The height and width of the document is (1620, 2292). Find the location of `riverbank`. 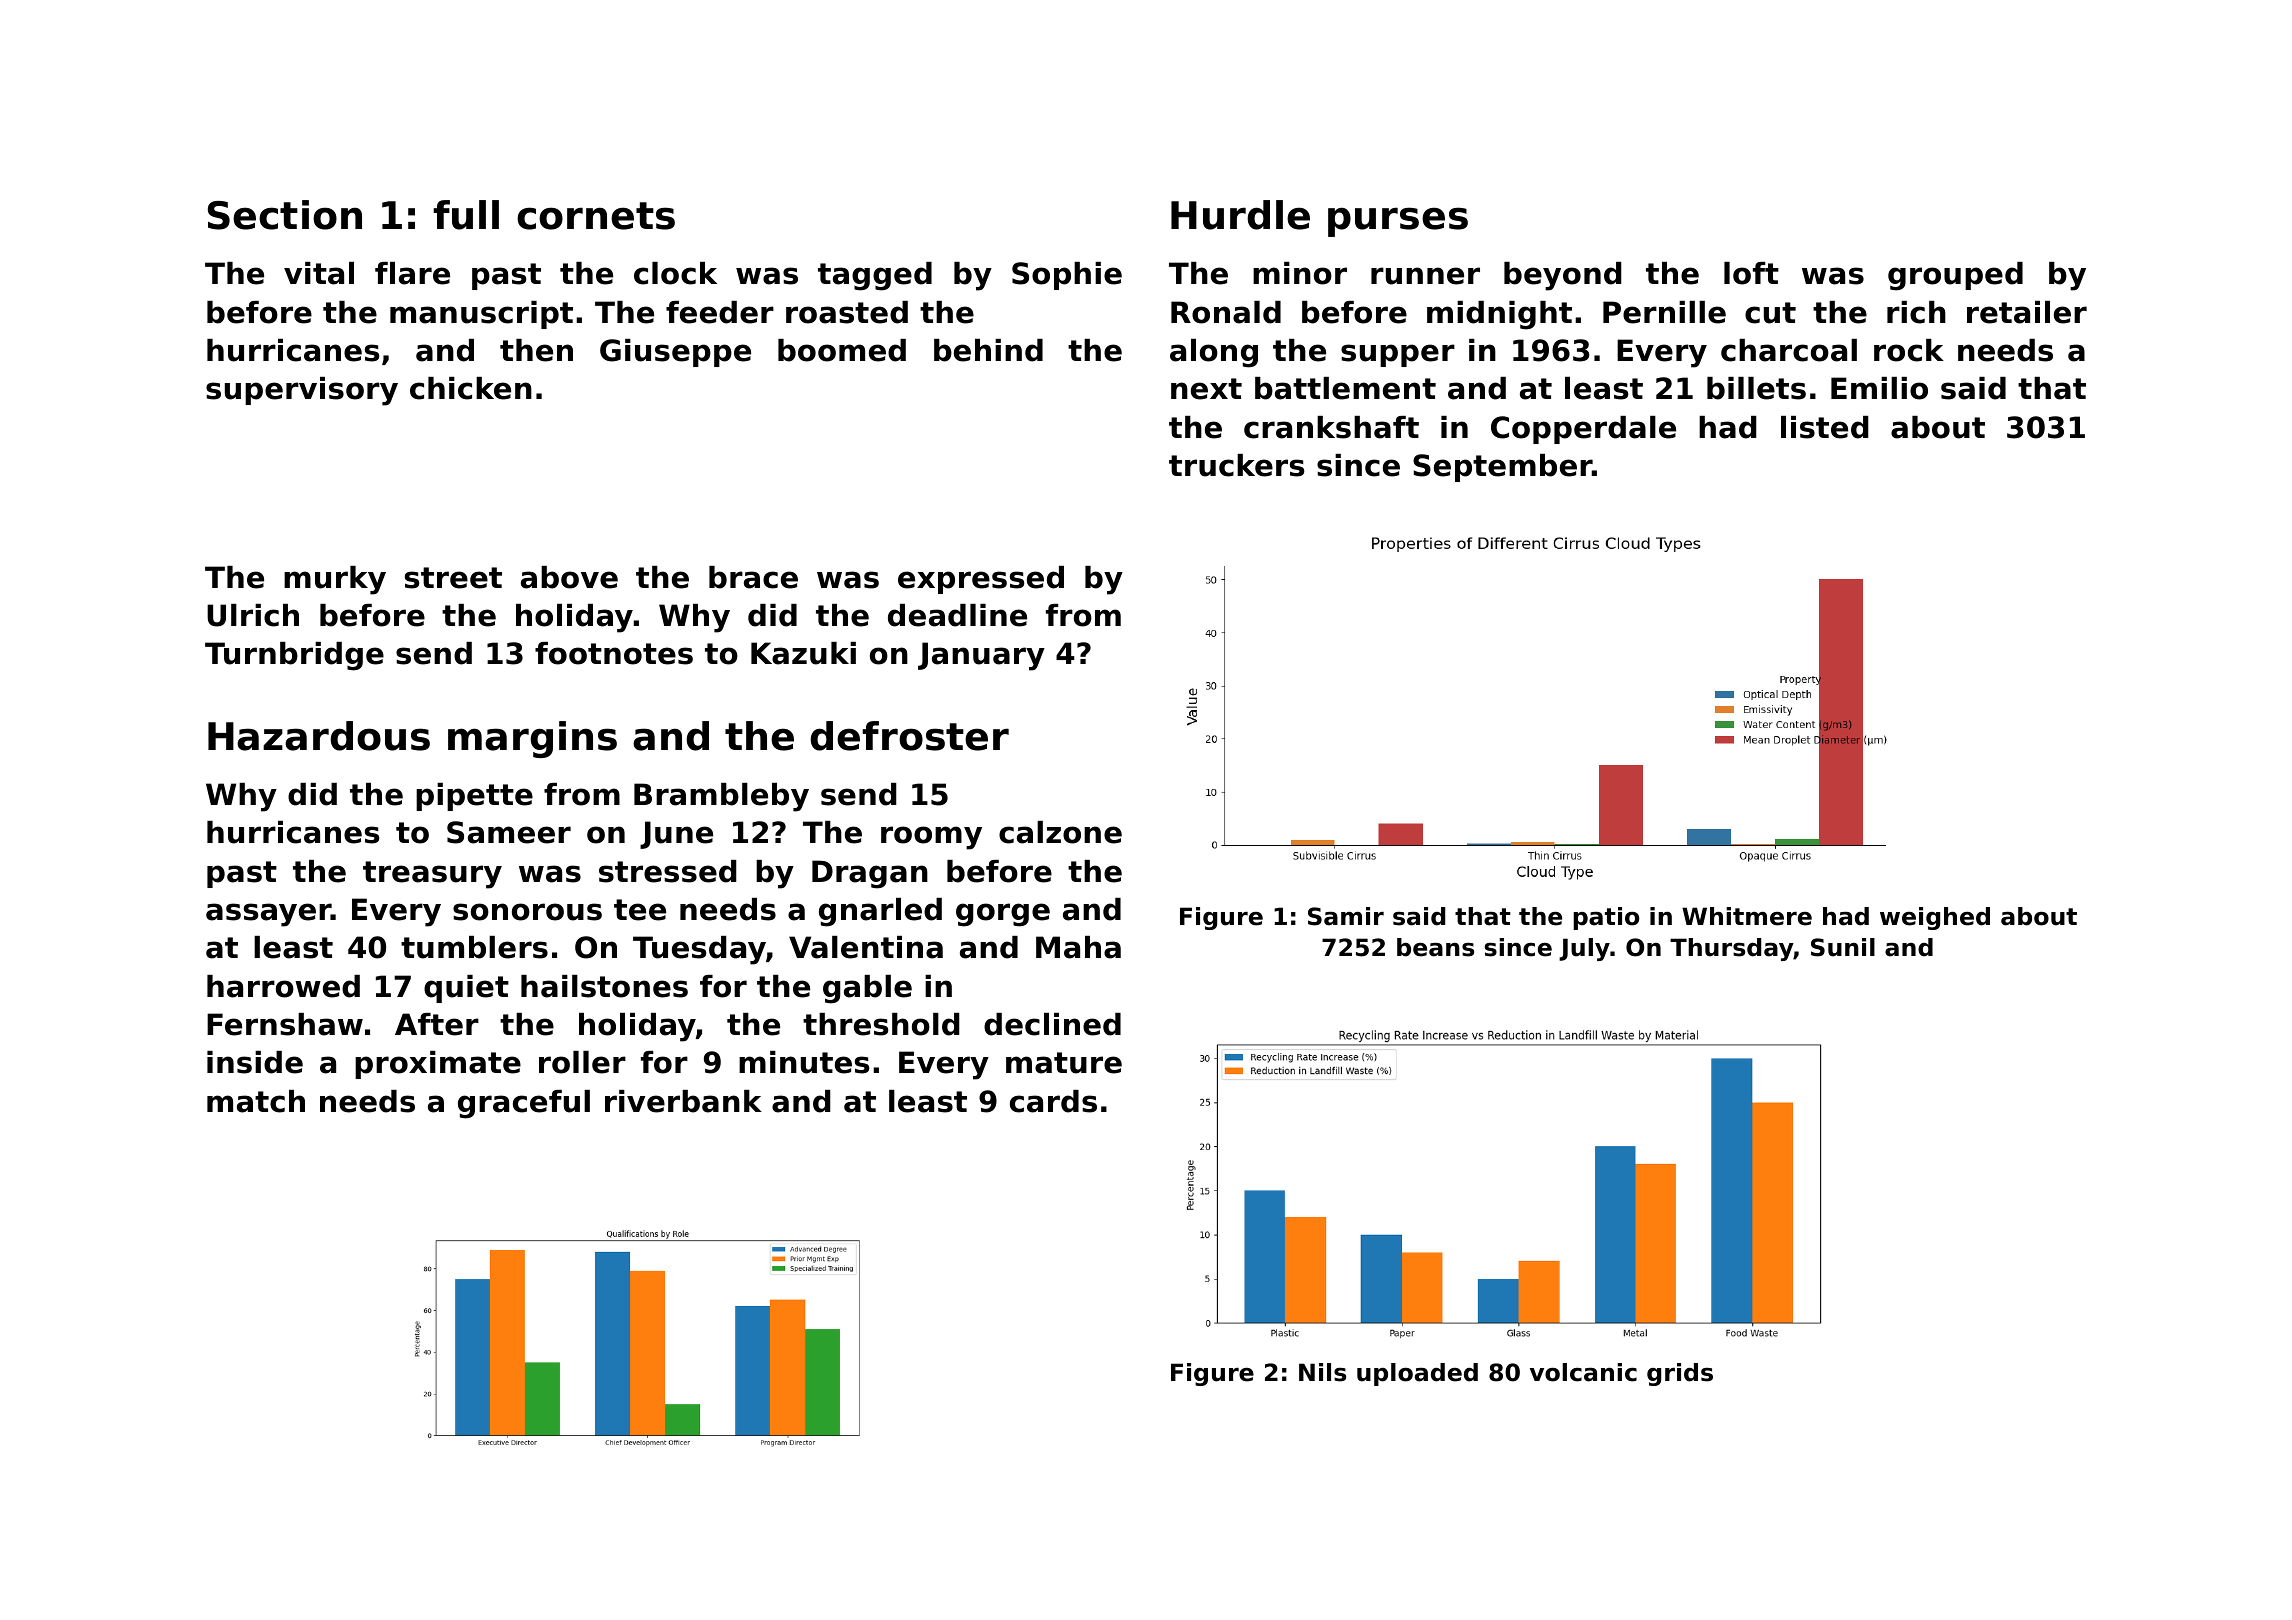

riverbank is located at coordinates (683, 1101).
